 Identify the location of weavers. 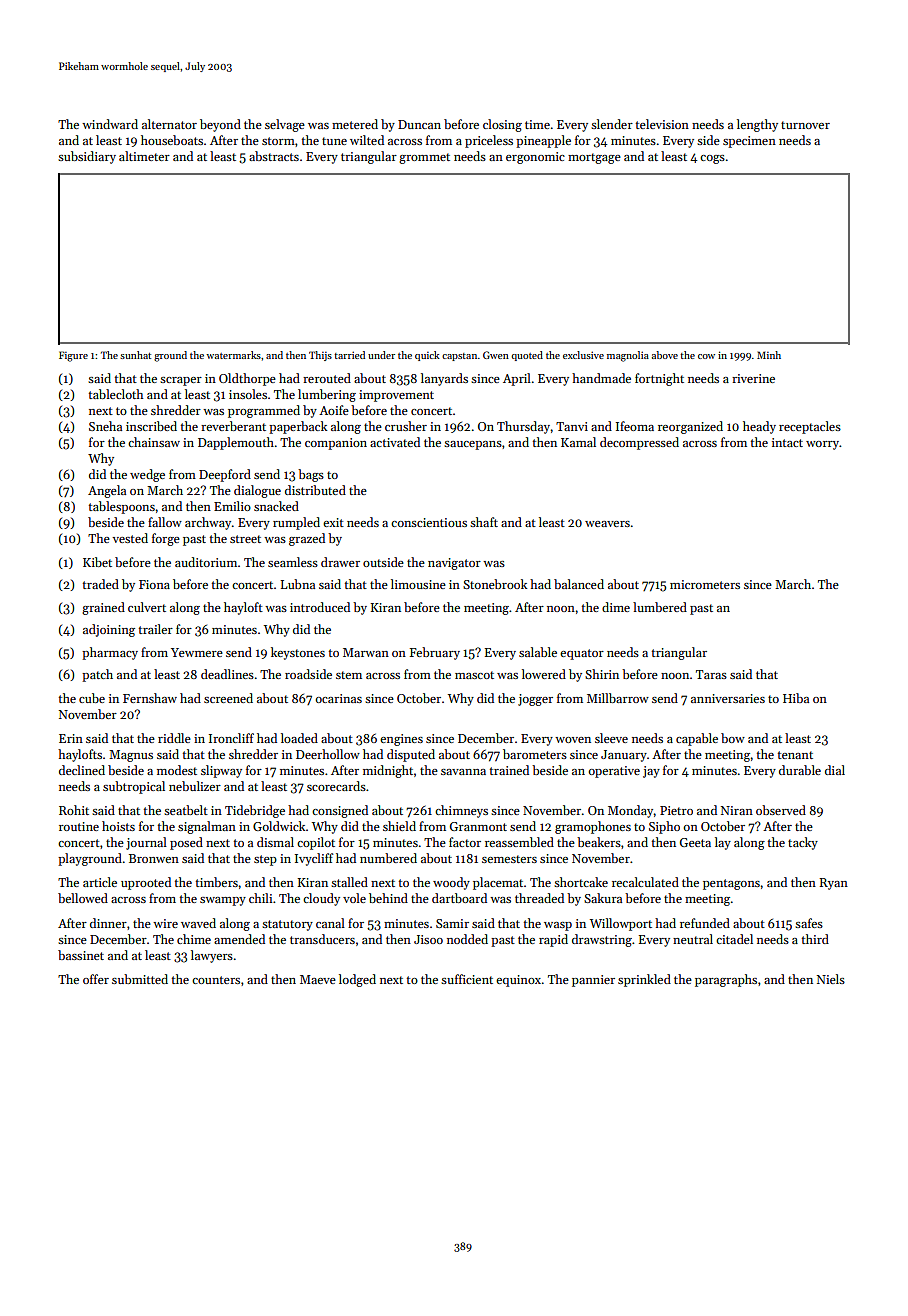
(607, 524).
